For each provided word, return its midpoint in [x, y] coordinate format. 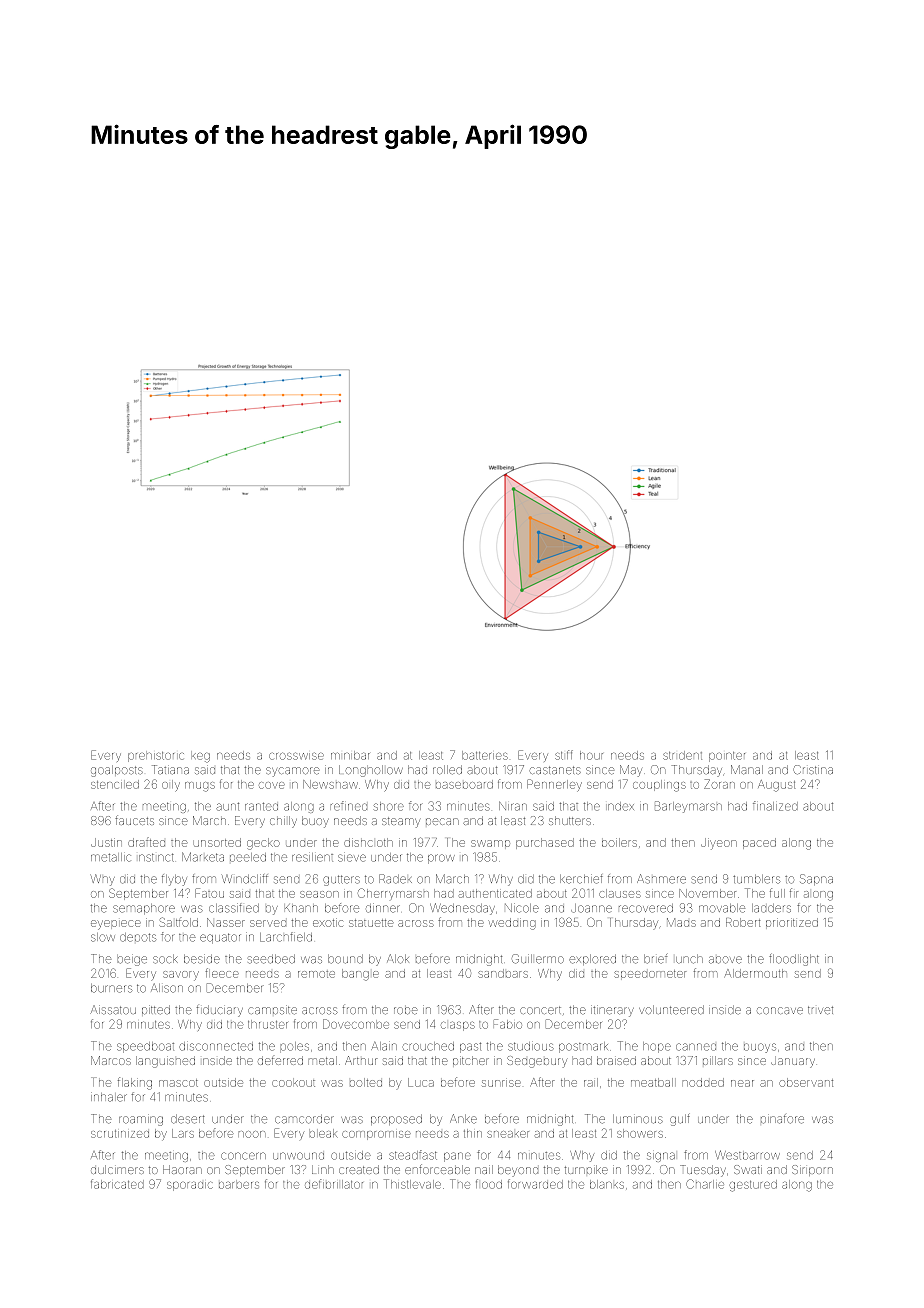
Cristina [813, 770]
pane [457, 1157]
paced [759, 843]
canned [696, 1047]
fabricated [117, 1184]
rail [591, 1082]
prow [441, 859]
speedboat [145, 1047]
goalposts [117, 771]
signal [661, 1157]
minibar [350, 755]
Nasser [226, 922]
